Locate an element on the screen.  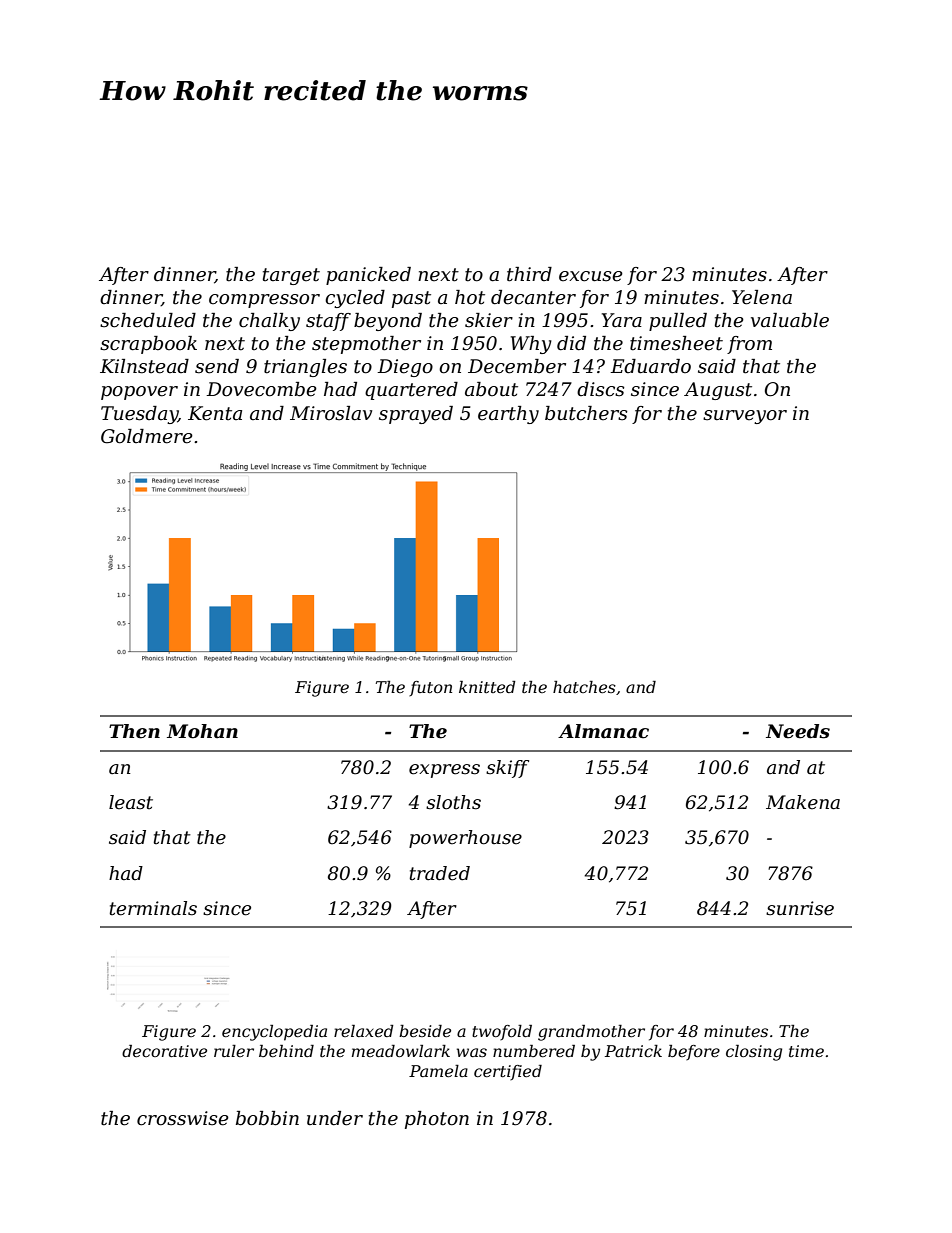
futon is located at coordinates (430, 688).
